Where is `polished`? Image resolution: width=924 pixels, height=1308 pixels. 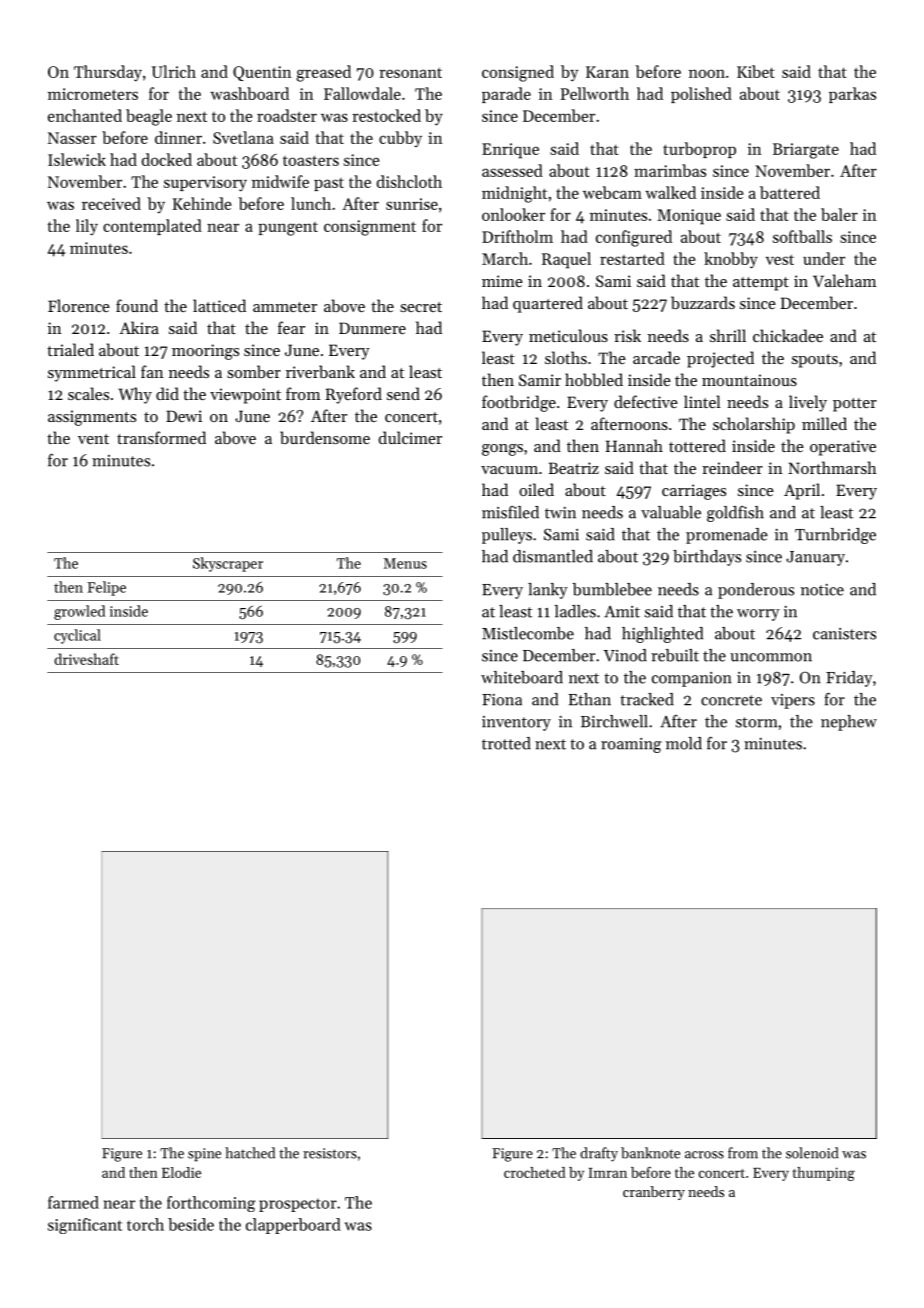
polished is located at coordinates (701, 95).
